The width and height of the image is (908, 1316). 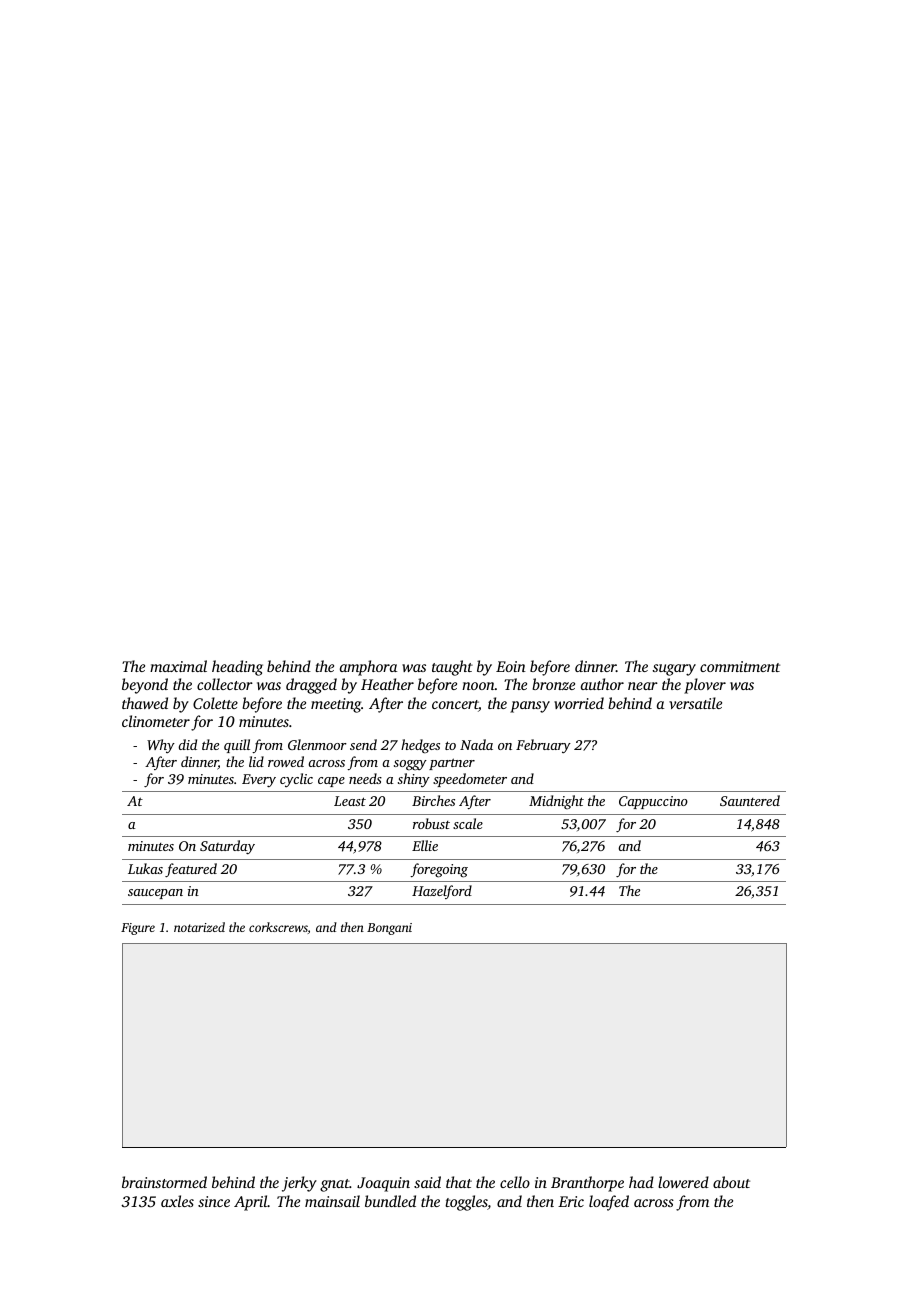 I want to click on that, so click(x=459, y=1182).
